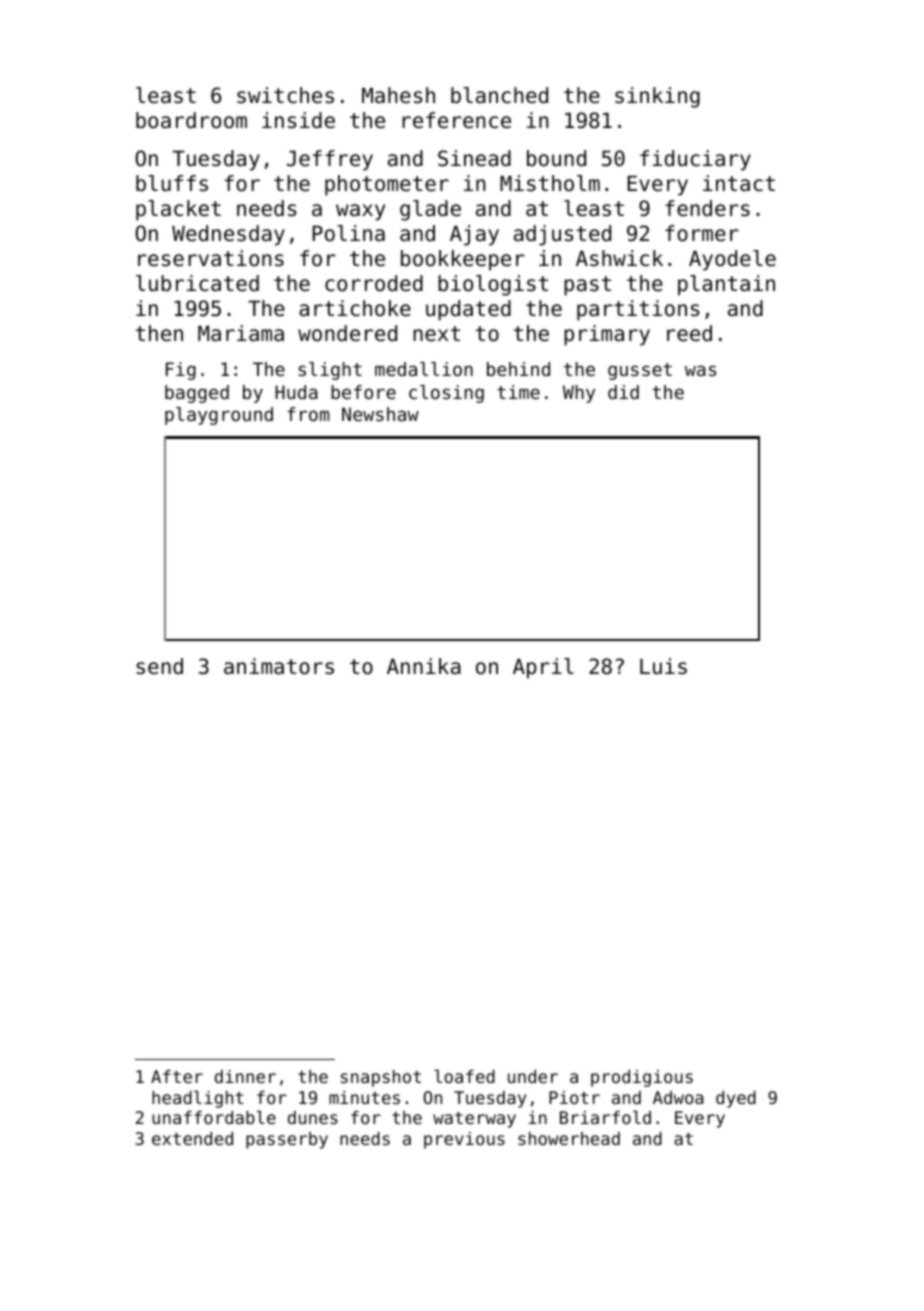 The height and width of the screenshot is (1311, 924). Describe the element at coordinates (287, 1140) in the screenshot. I see `passerby` at that location.
